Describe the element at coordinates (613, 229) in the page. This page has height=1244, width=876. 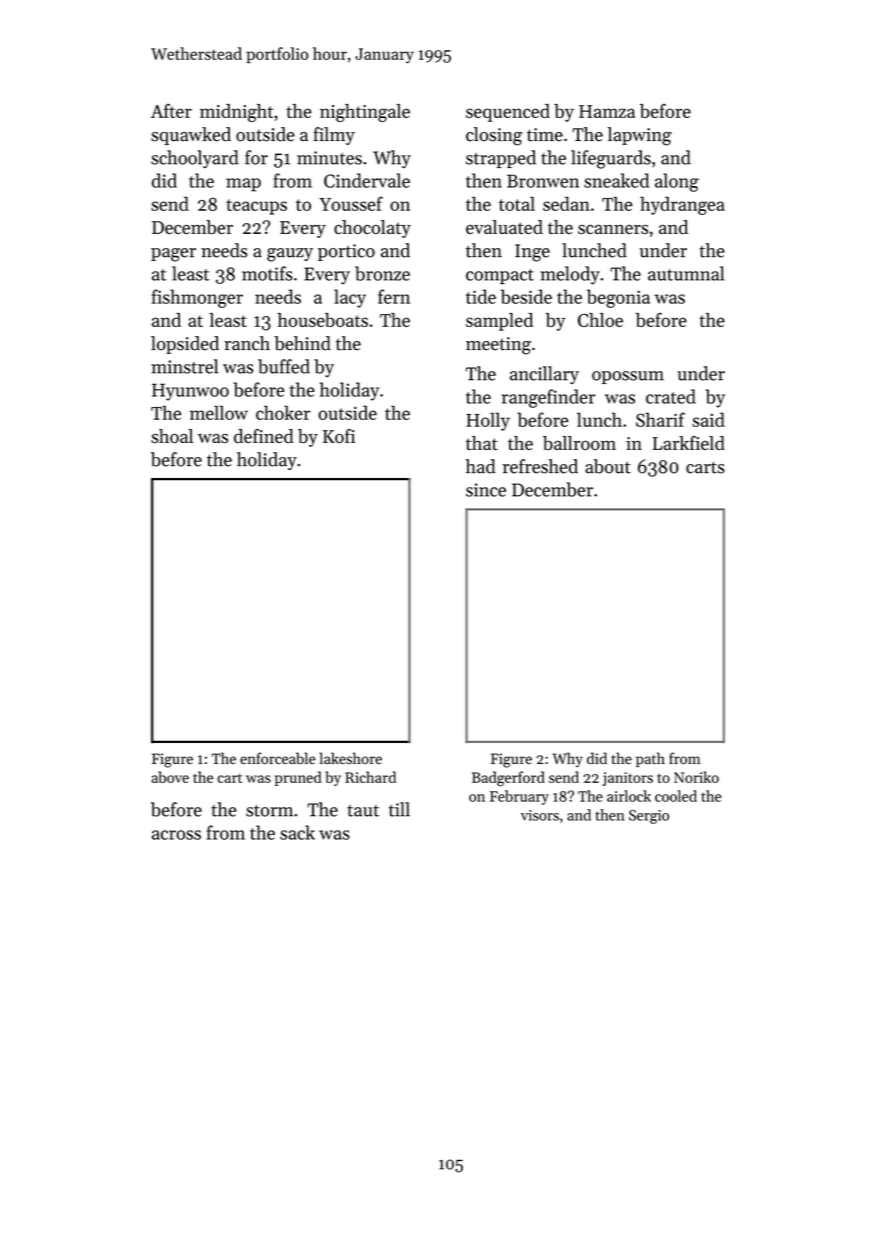
I see `scanners` at that location.
